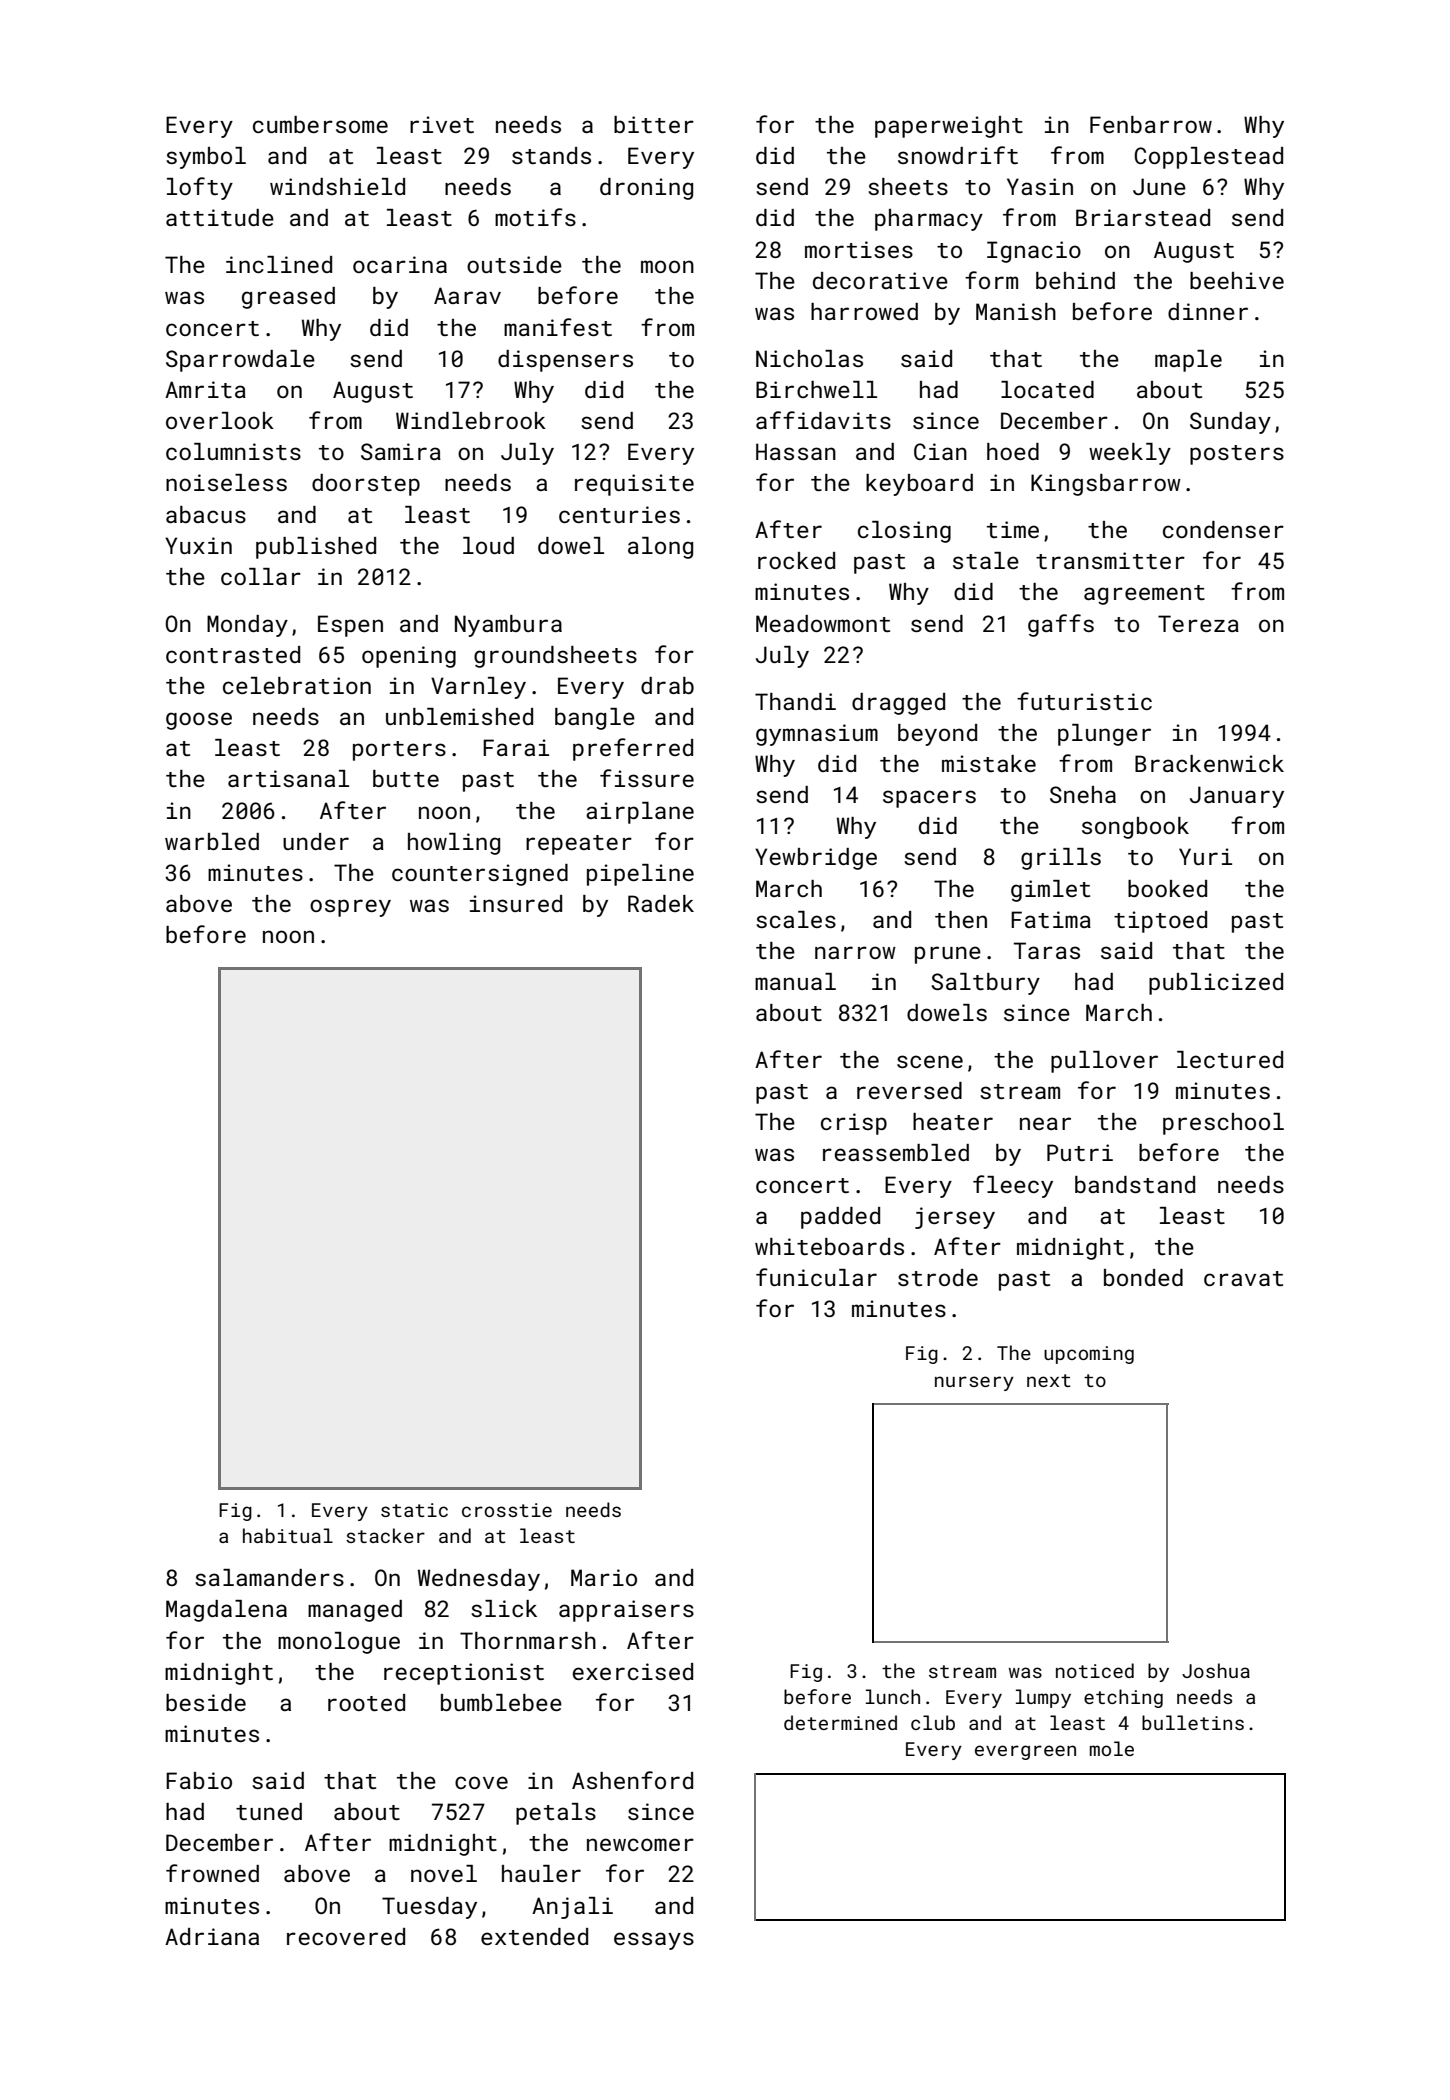  What do you see at coordinates (1198, 623) in the image?
I see `Tereza` at bounding box center [1198, 623].
